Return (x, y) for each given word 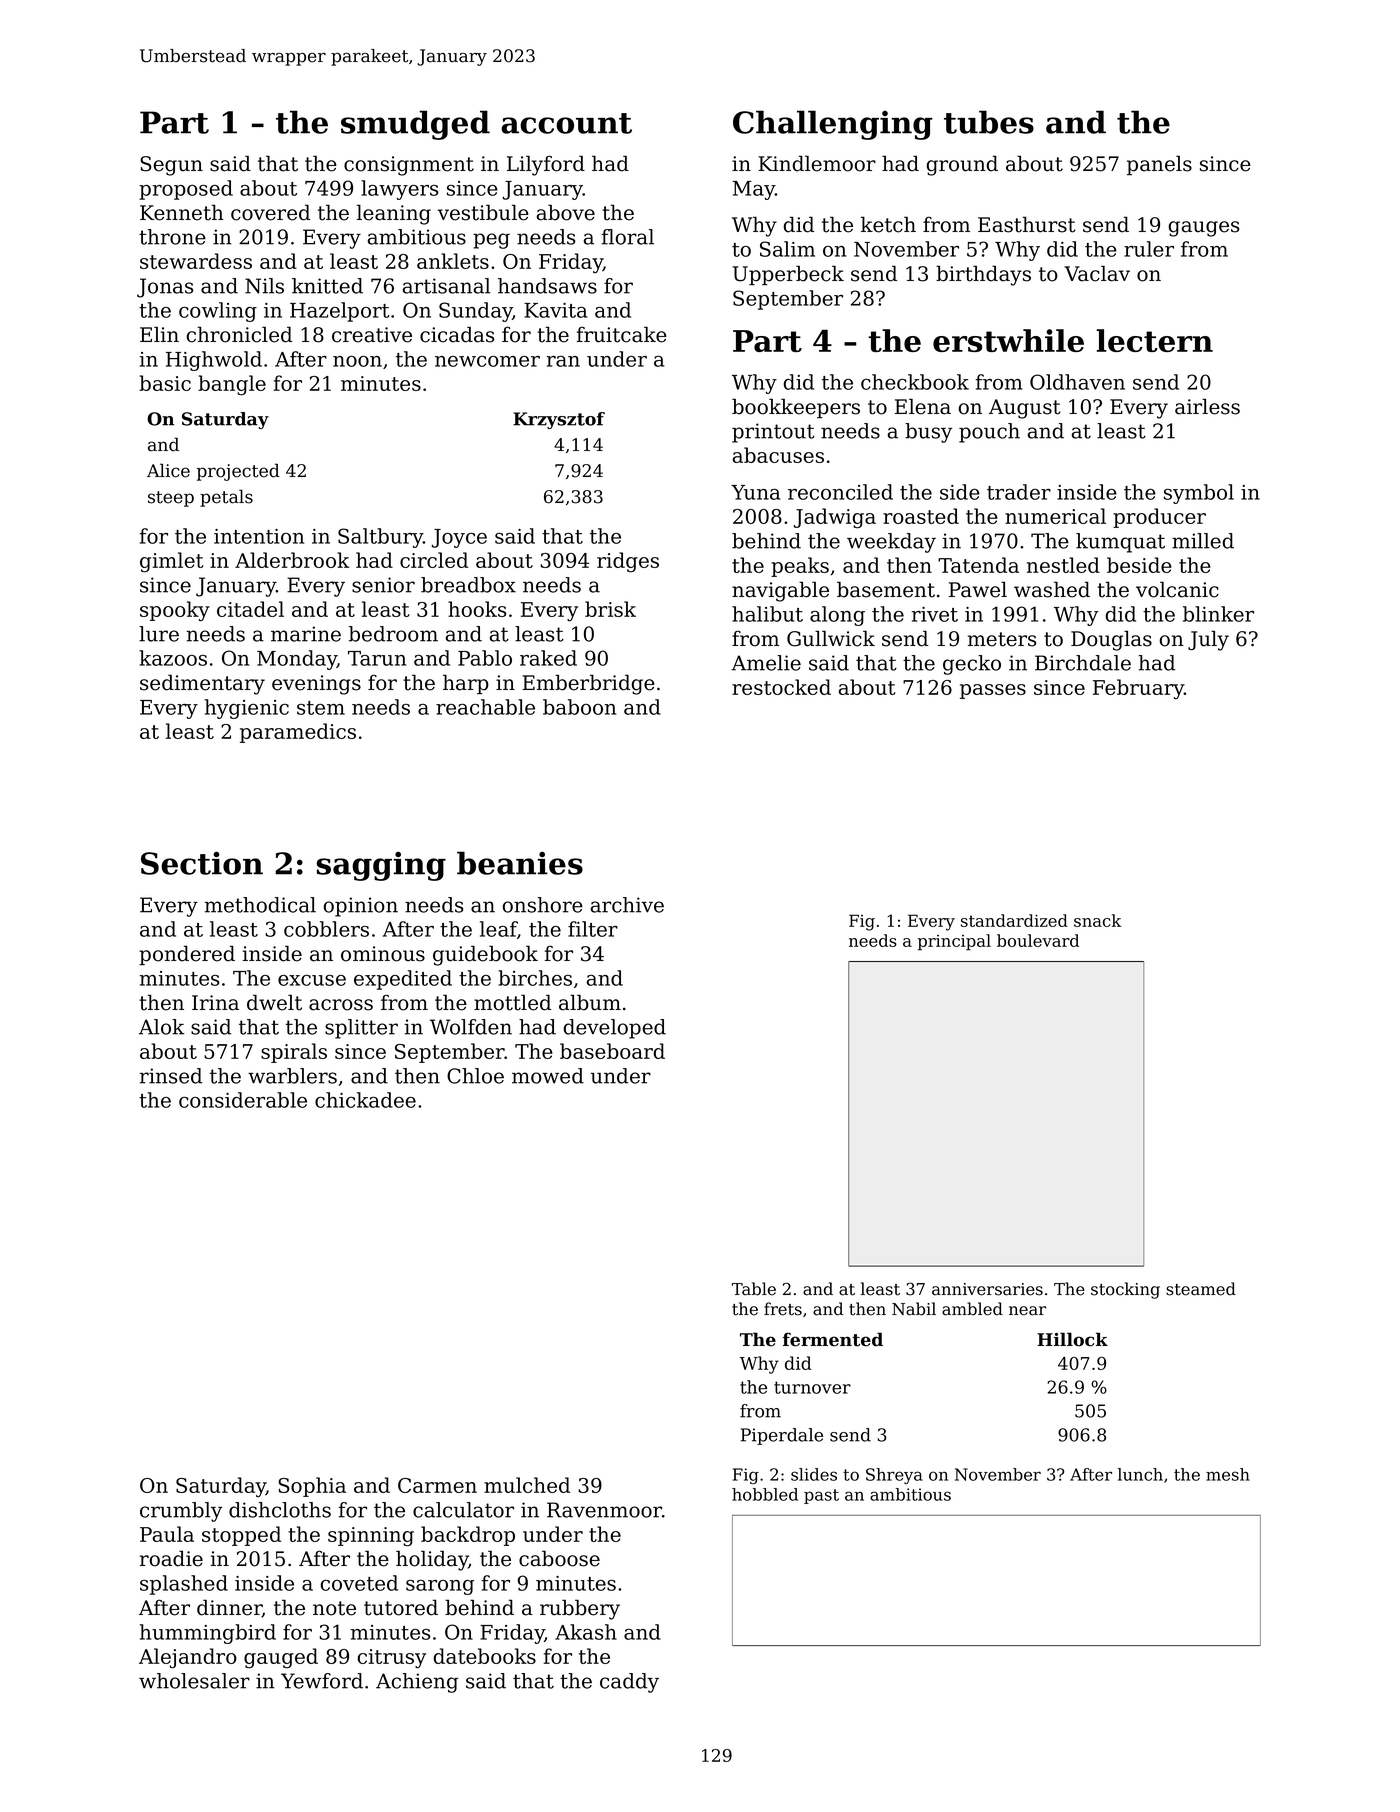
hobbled (765, 1494)
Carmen (437, 1485)
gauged (281, 1658)
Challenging (833, 125)
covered (270, 212)
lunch (1140, 1474)
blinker (1218, 614)
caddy (629, 1683)
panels (1159, 165)
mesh (1228, 1474)
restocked (781, 687)
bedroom (393, 634)
